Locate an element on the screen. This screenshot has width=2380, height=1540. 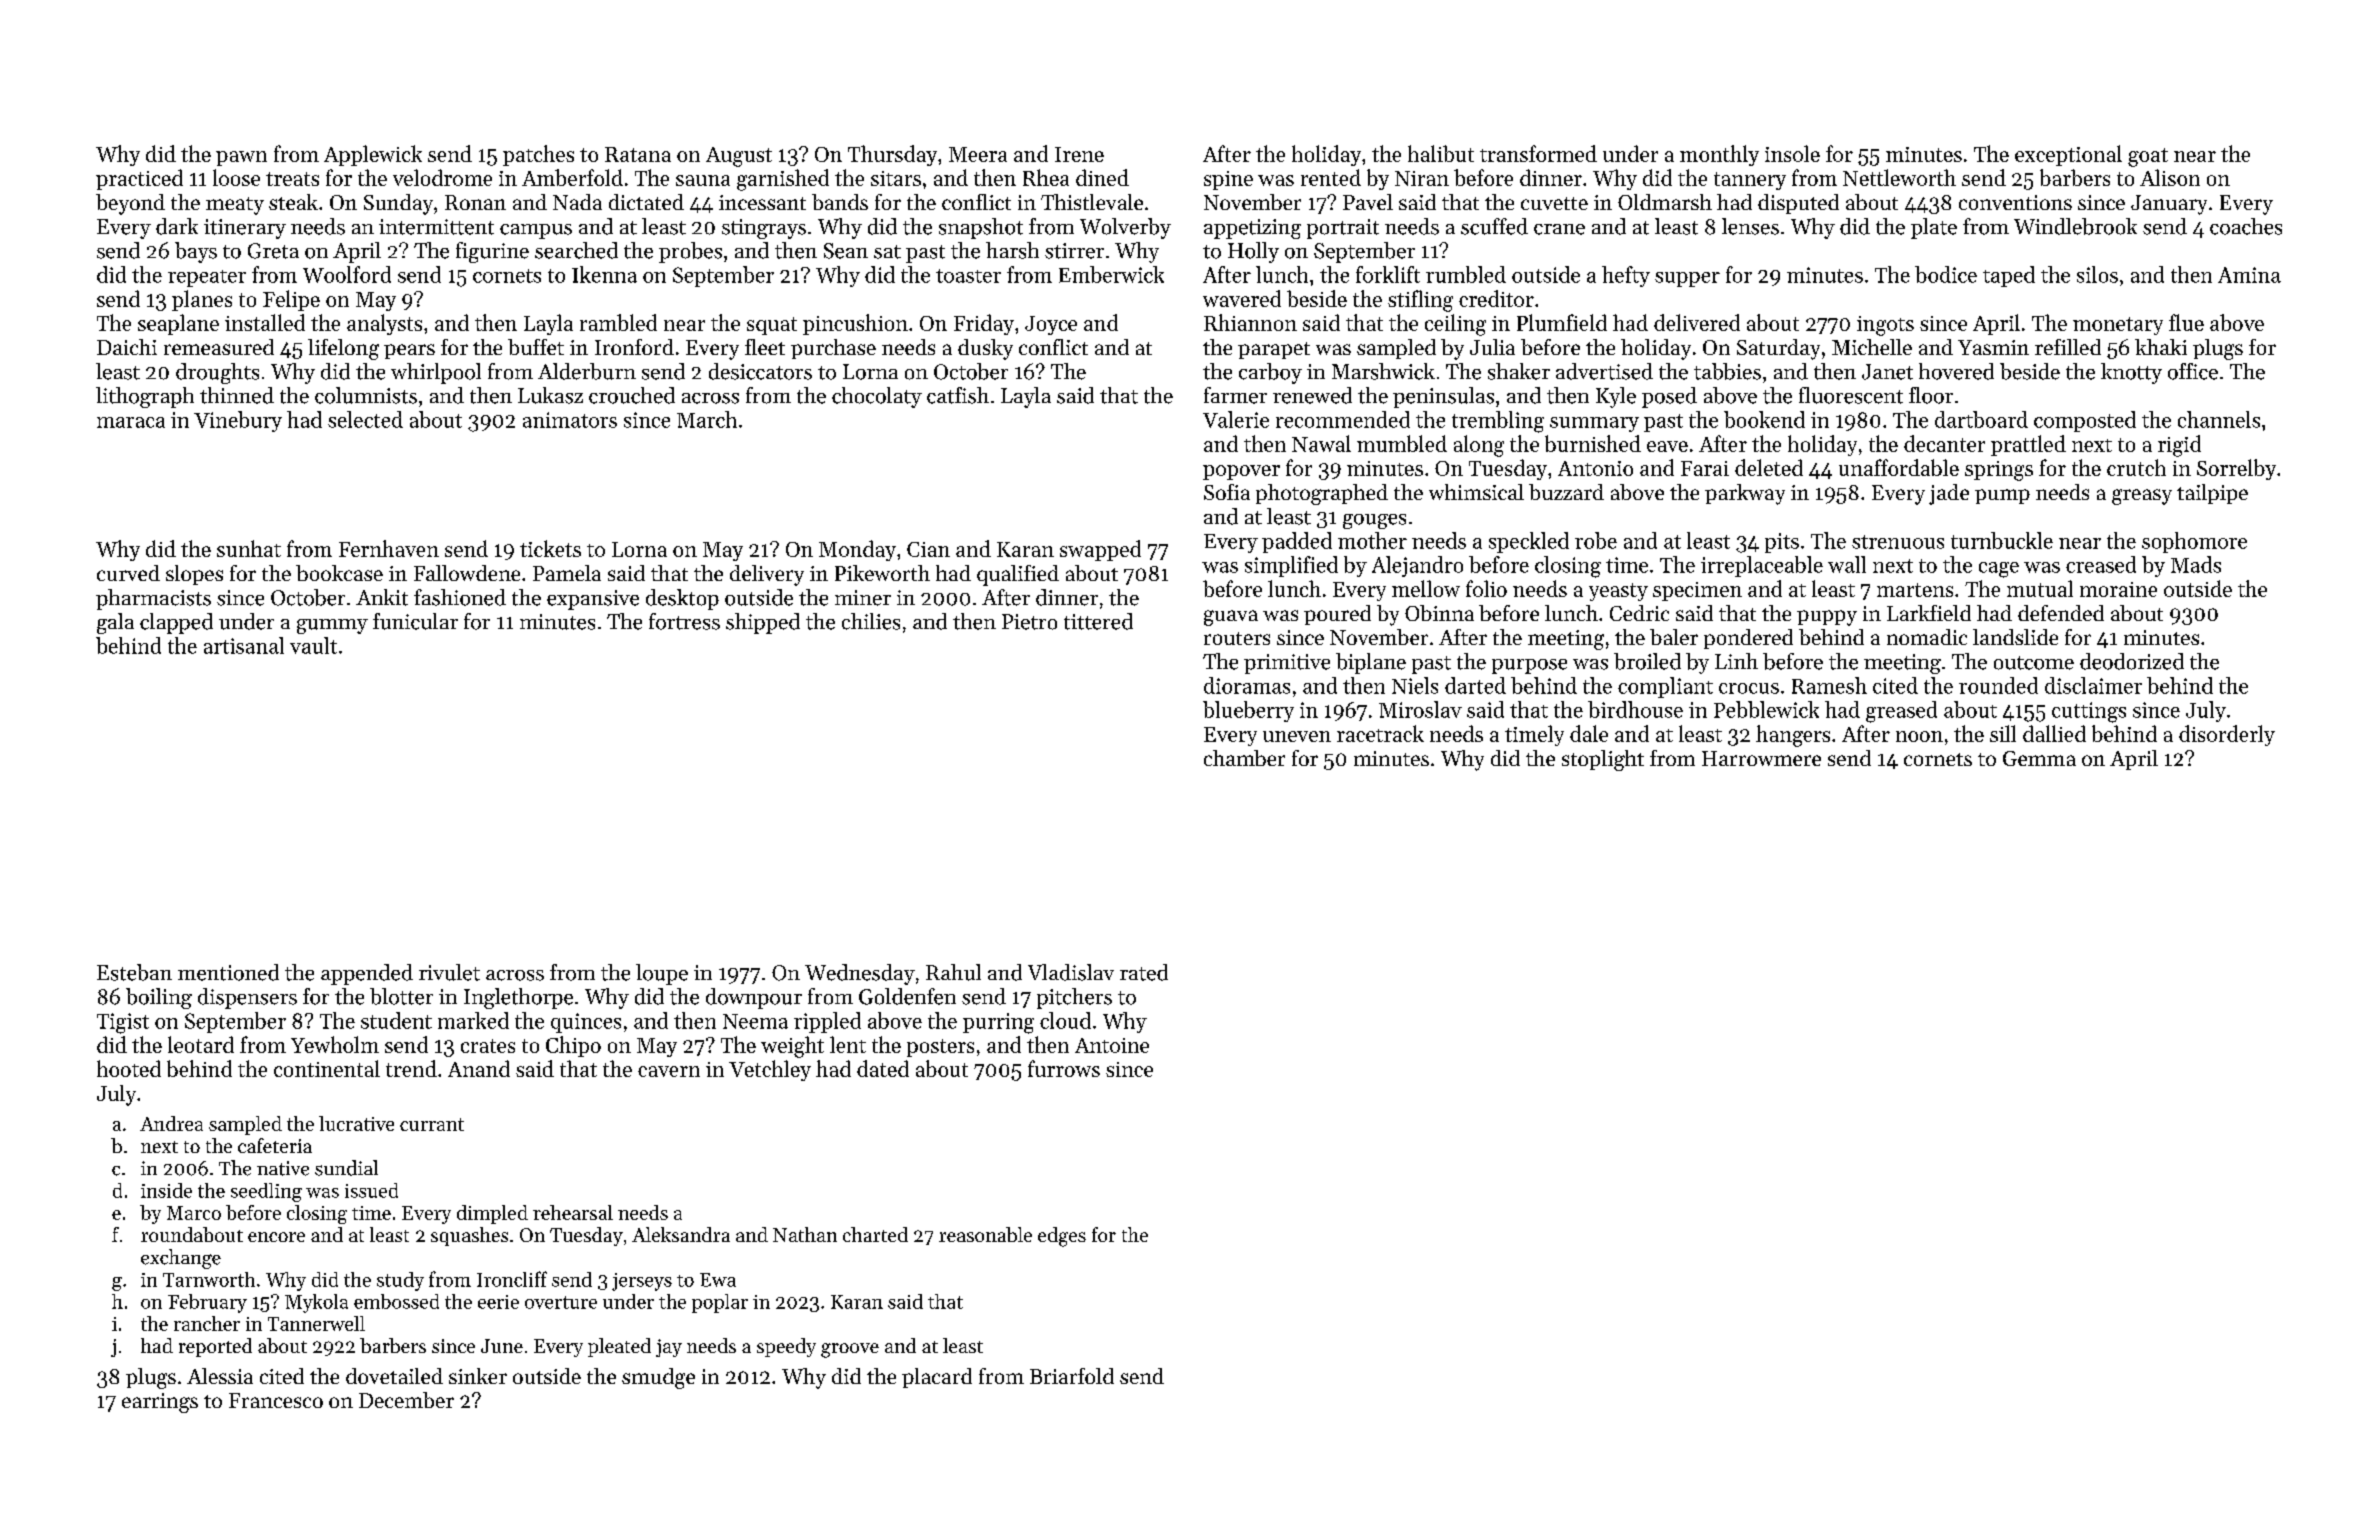
remeasured is located at coordinates (219, 347).
